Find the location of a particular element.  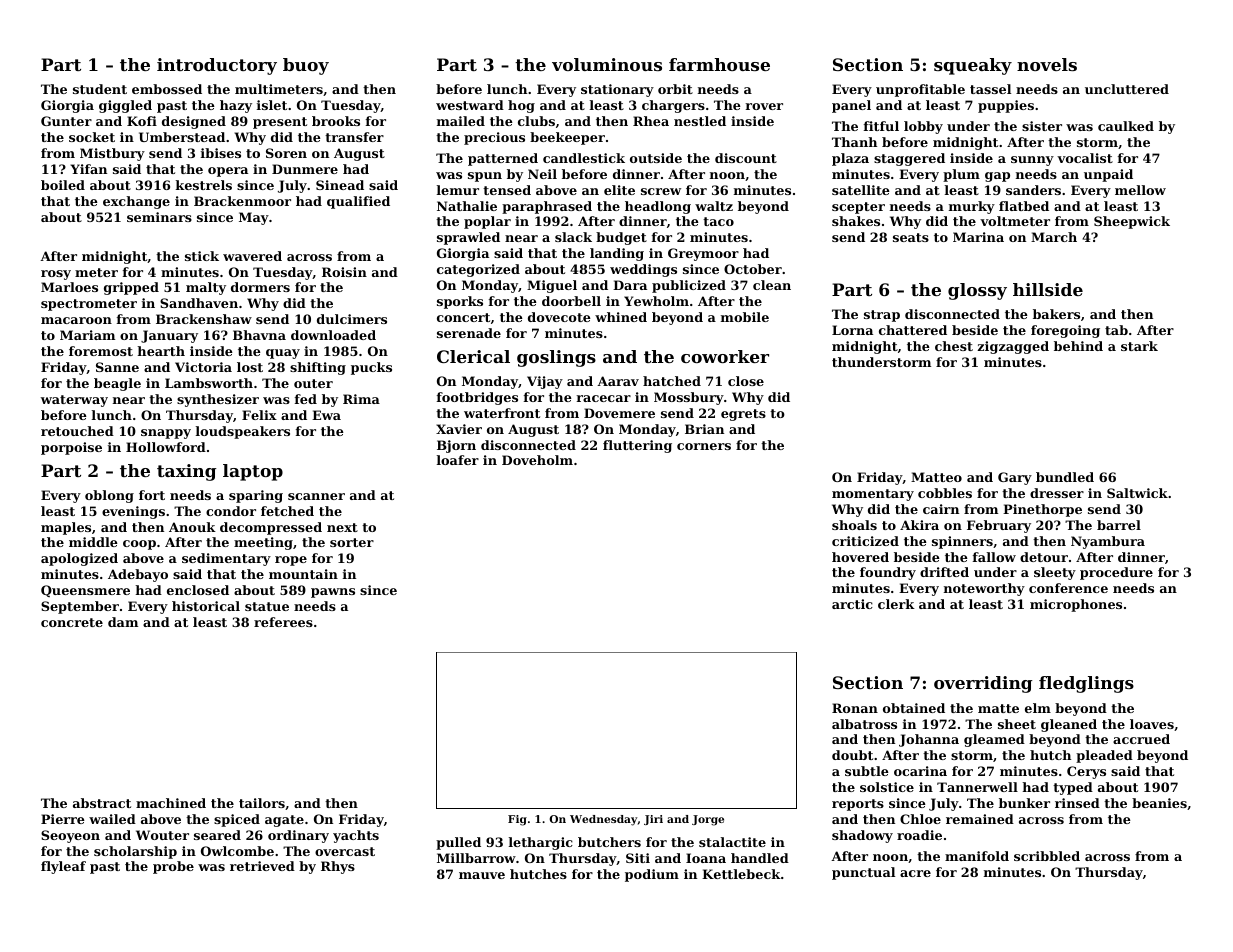

behind is located at coordinates (1078, 346).
